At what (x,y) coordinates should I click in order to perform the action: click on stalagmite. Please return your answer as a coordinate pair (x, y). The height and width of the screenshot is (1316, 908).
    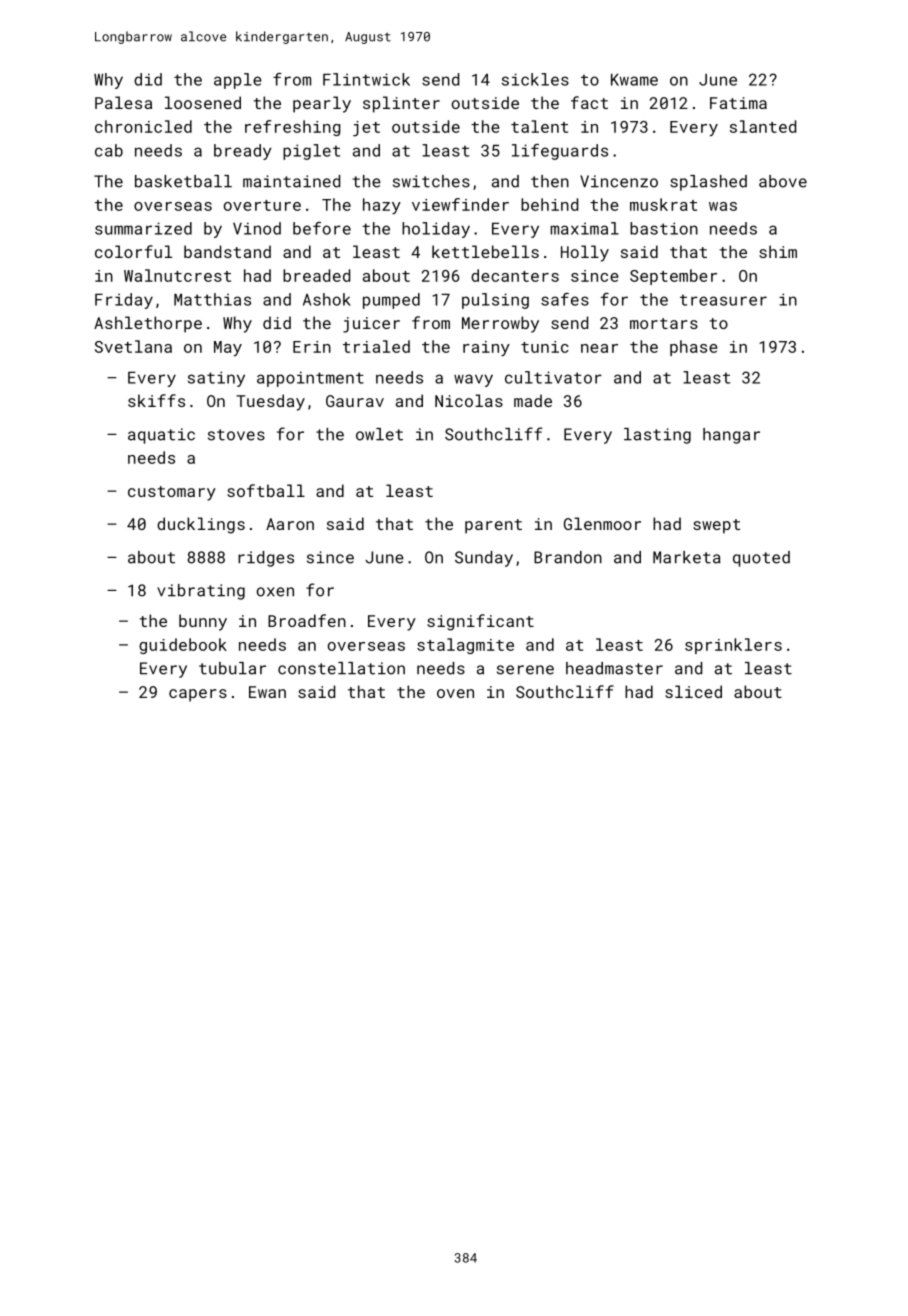
    Looking at the image, I should click on (465, 646).
